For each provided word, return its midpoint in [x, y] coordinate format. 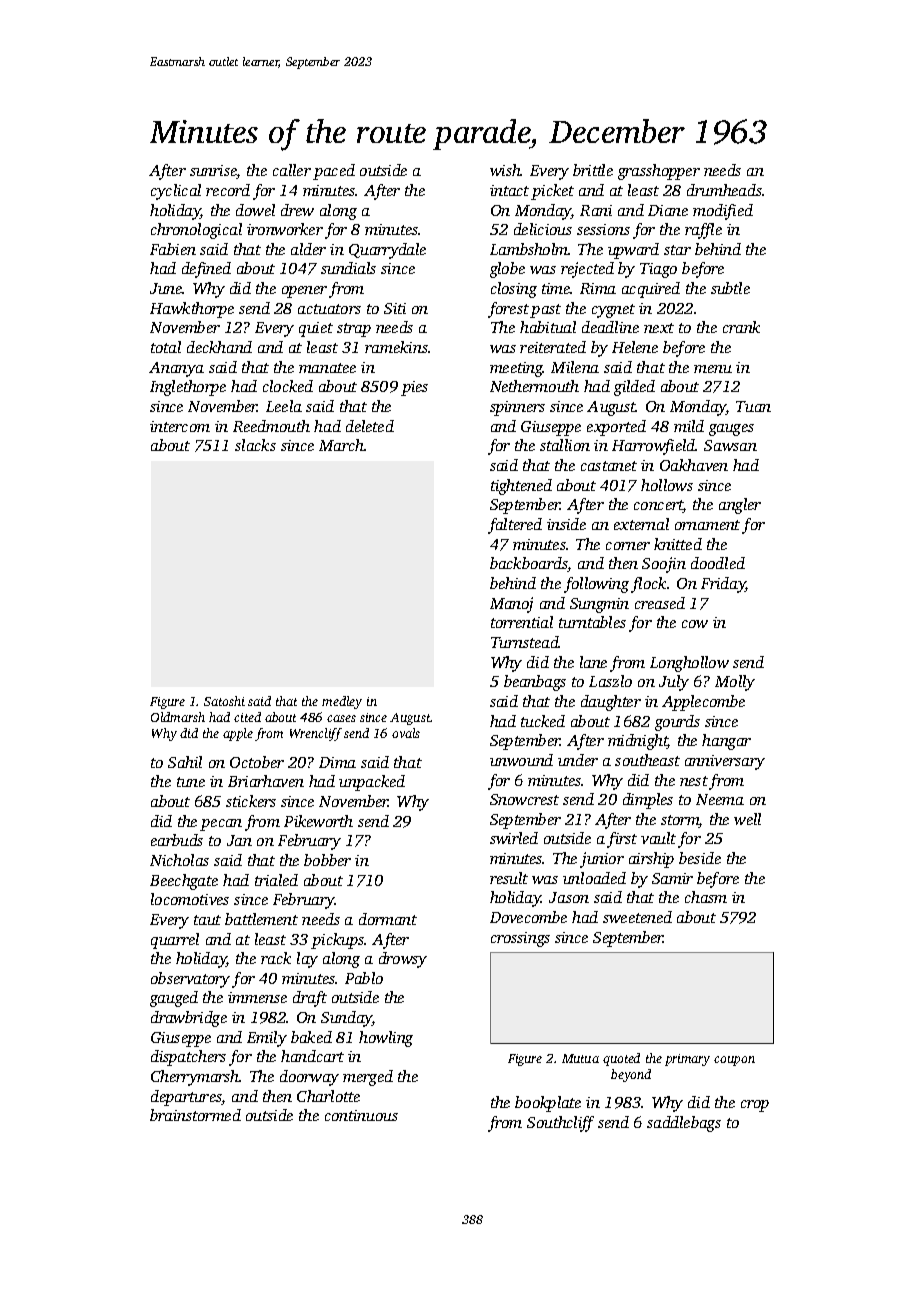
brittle [593, 170]
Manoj [511, 605]
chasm [706, 897]
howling [386, 1039]
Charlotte [328, 1096]
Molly [735, 683]
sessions [603, 229]
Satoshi [224, 701]
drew [297, 210]
